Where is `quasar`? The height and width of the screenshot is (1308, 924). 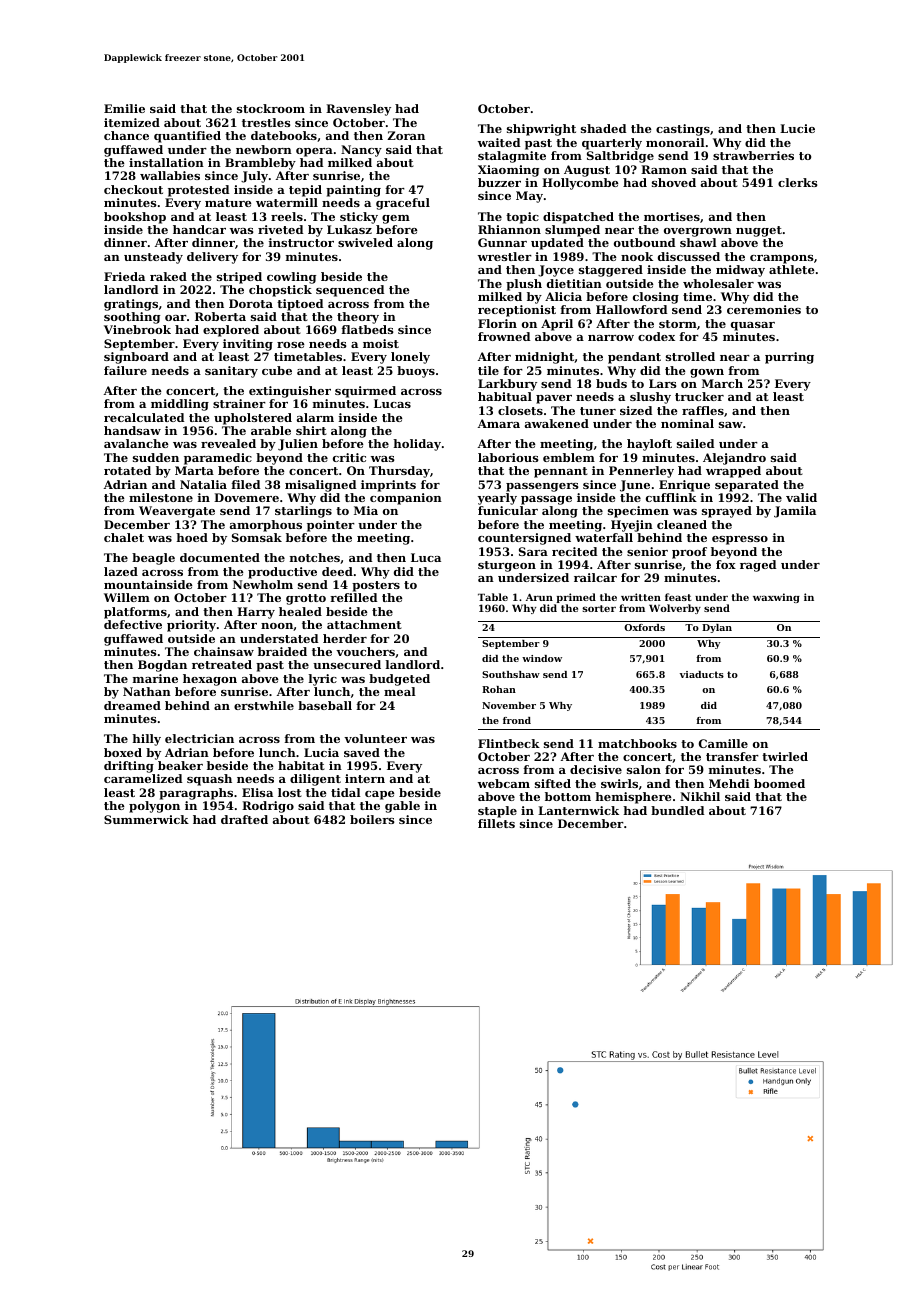 quasar is located at coordinates (753, 326).
